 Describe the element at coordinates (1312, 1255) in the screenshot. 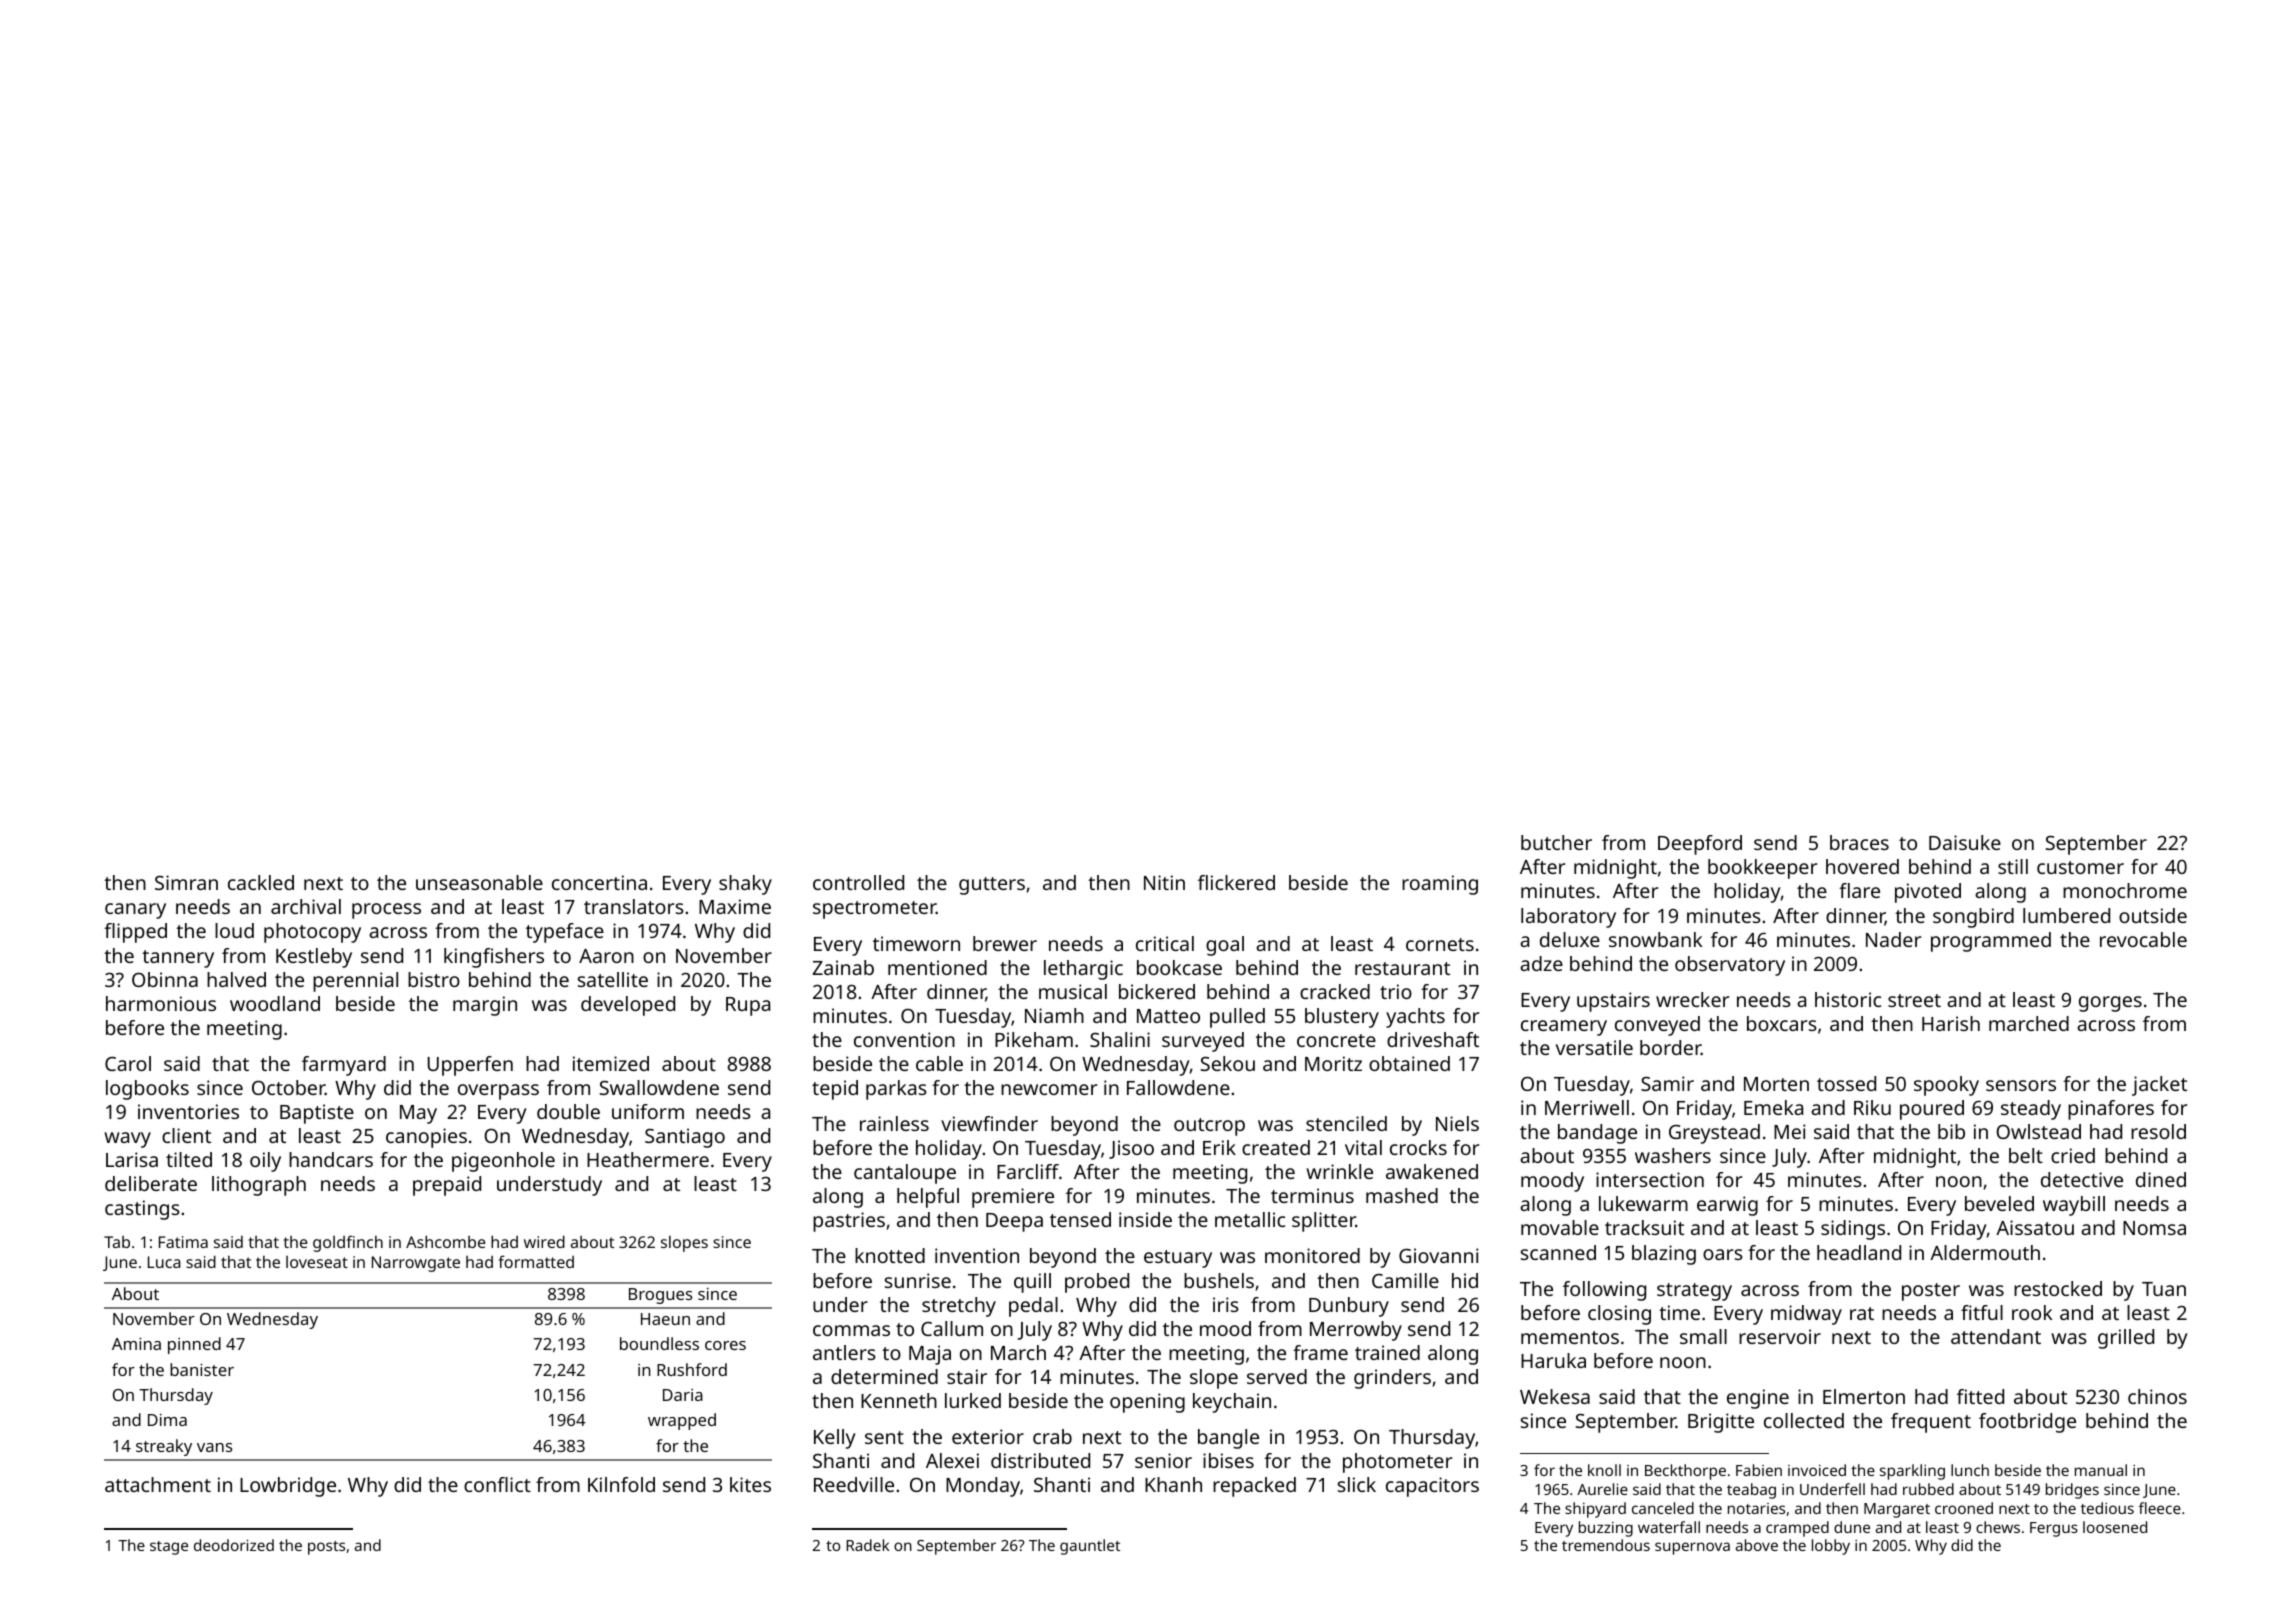

I see `monitored` at that location.
